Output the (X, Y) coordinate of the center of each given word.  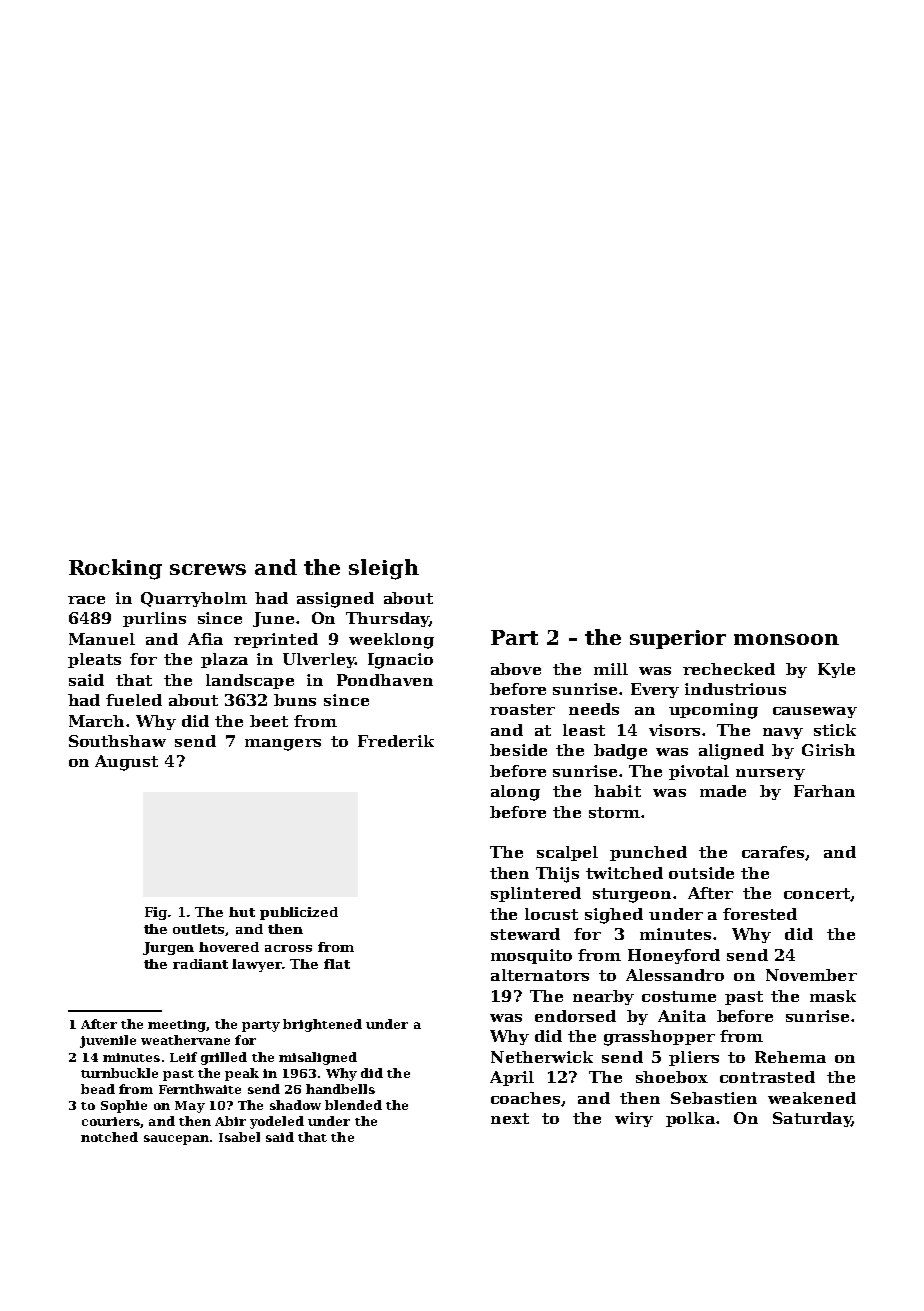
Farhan (824, 791)
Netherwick (542, 1057)
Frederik (396, 741)
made (723, 791)
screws (208, 569)
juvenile (108, 1041)
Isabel (239, 1137)
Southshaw (117, 741)
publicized (299, 913)
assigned (335, 600)
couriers (110, 1121)
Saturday (812, 1119)
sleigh (384, 569)
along (515, 793)
